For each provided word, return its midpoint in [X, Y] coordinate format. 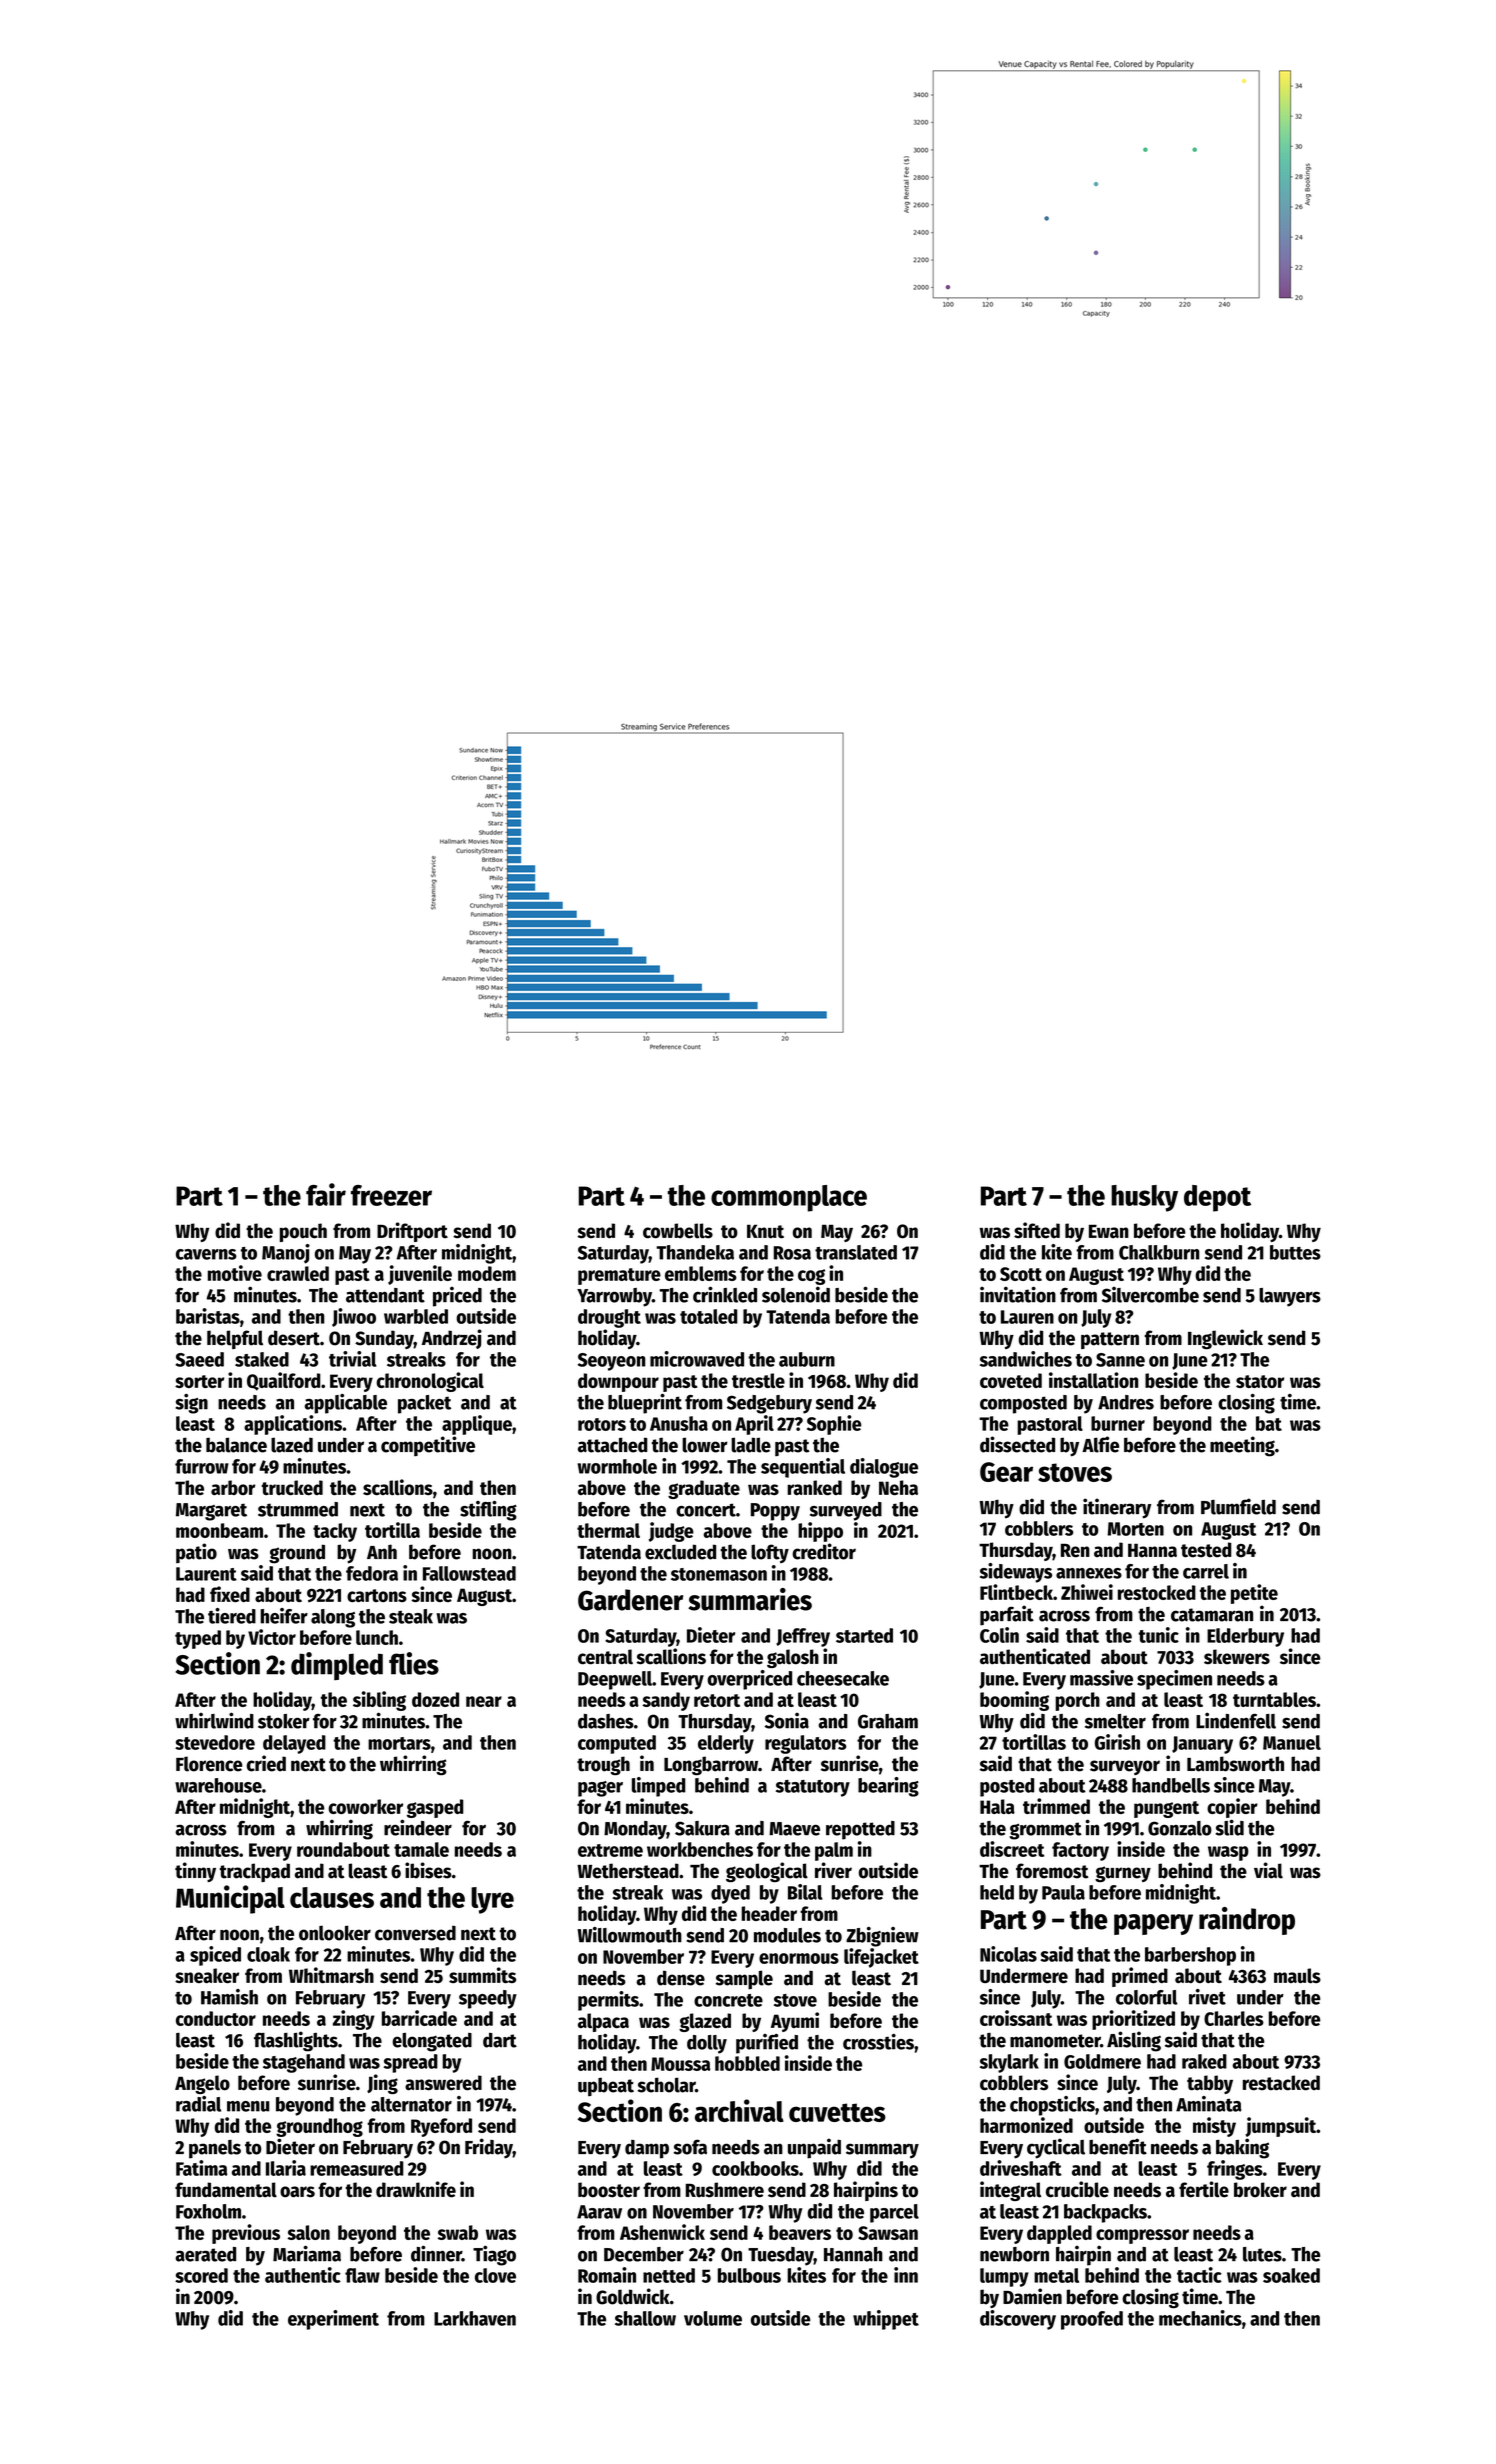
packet [424, 1404]
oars [297, 2192]
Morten [1135, 1529]
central [605, 1657]
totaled [709, 1316]
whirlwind [214, 1720]
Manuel [1292, 1742]
